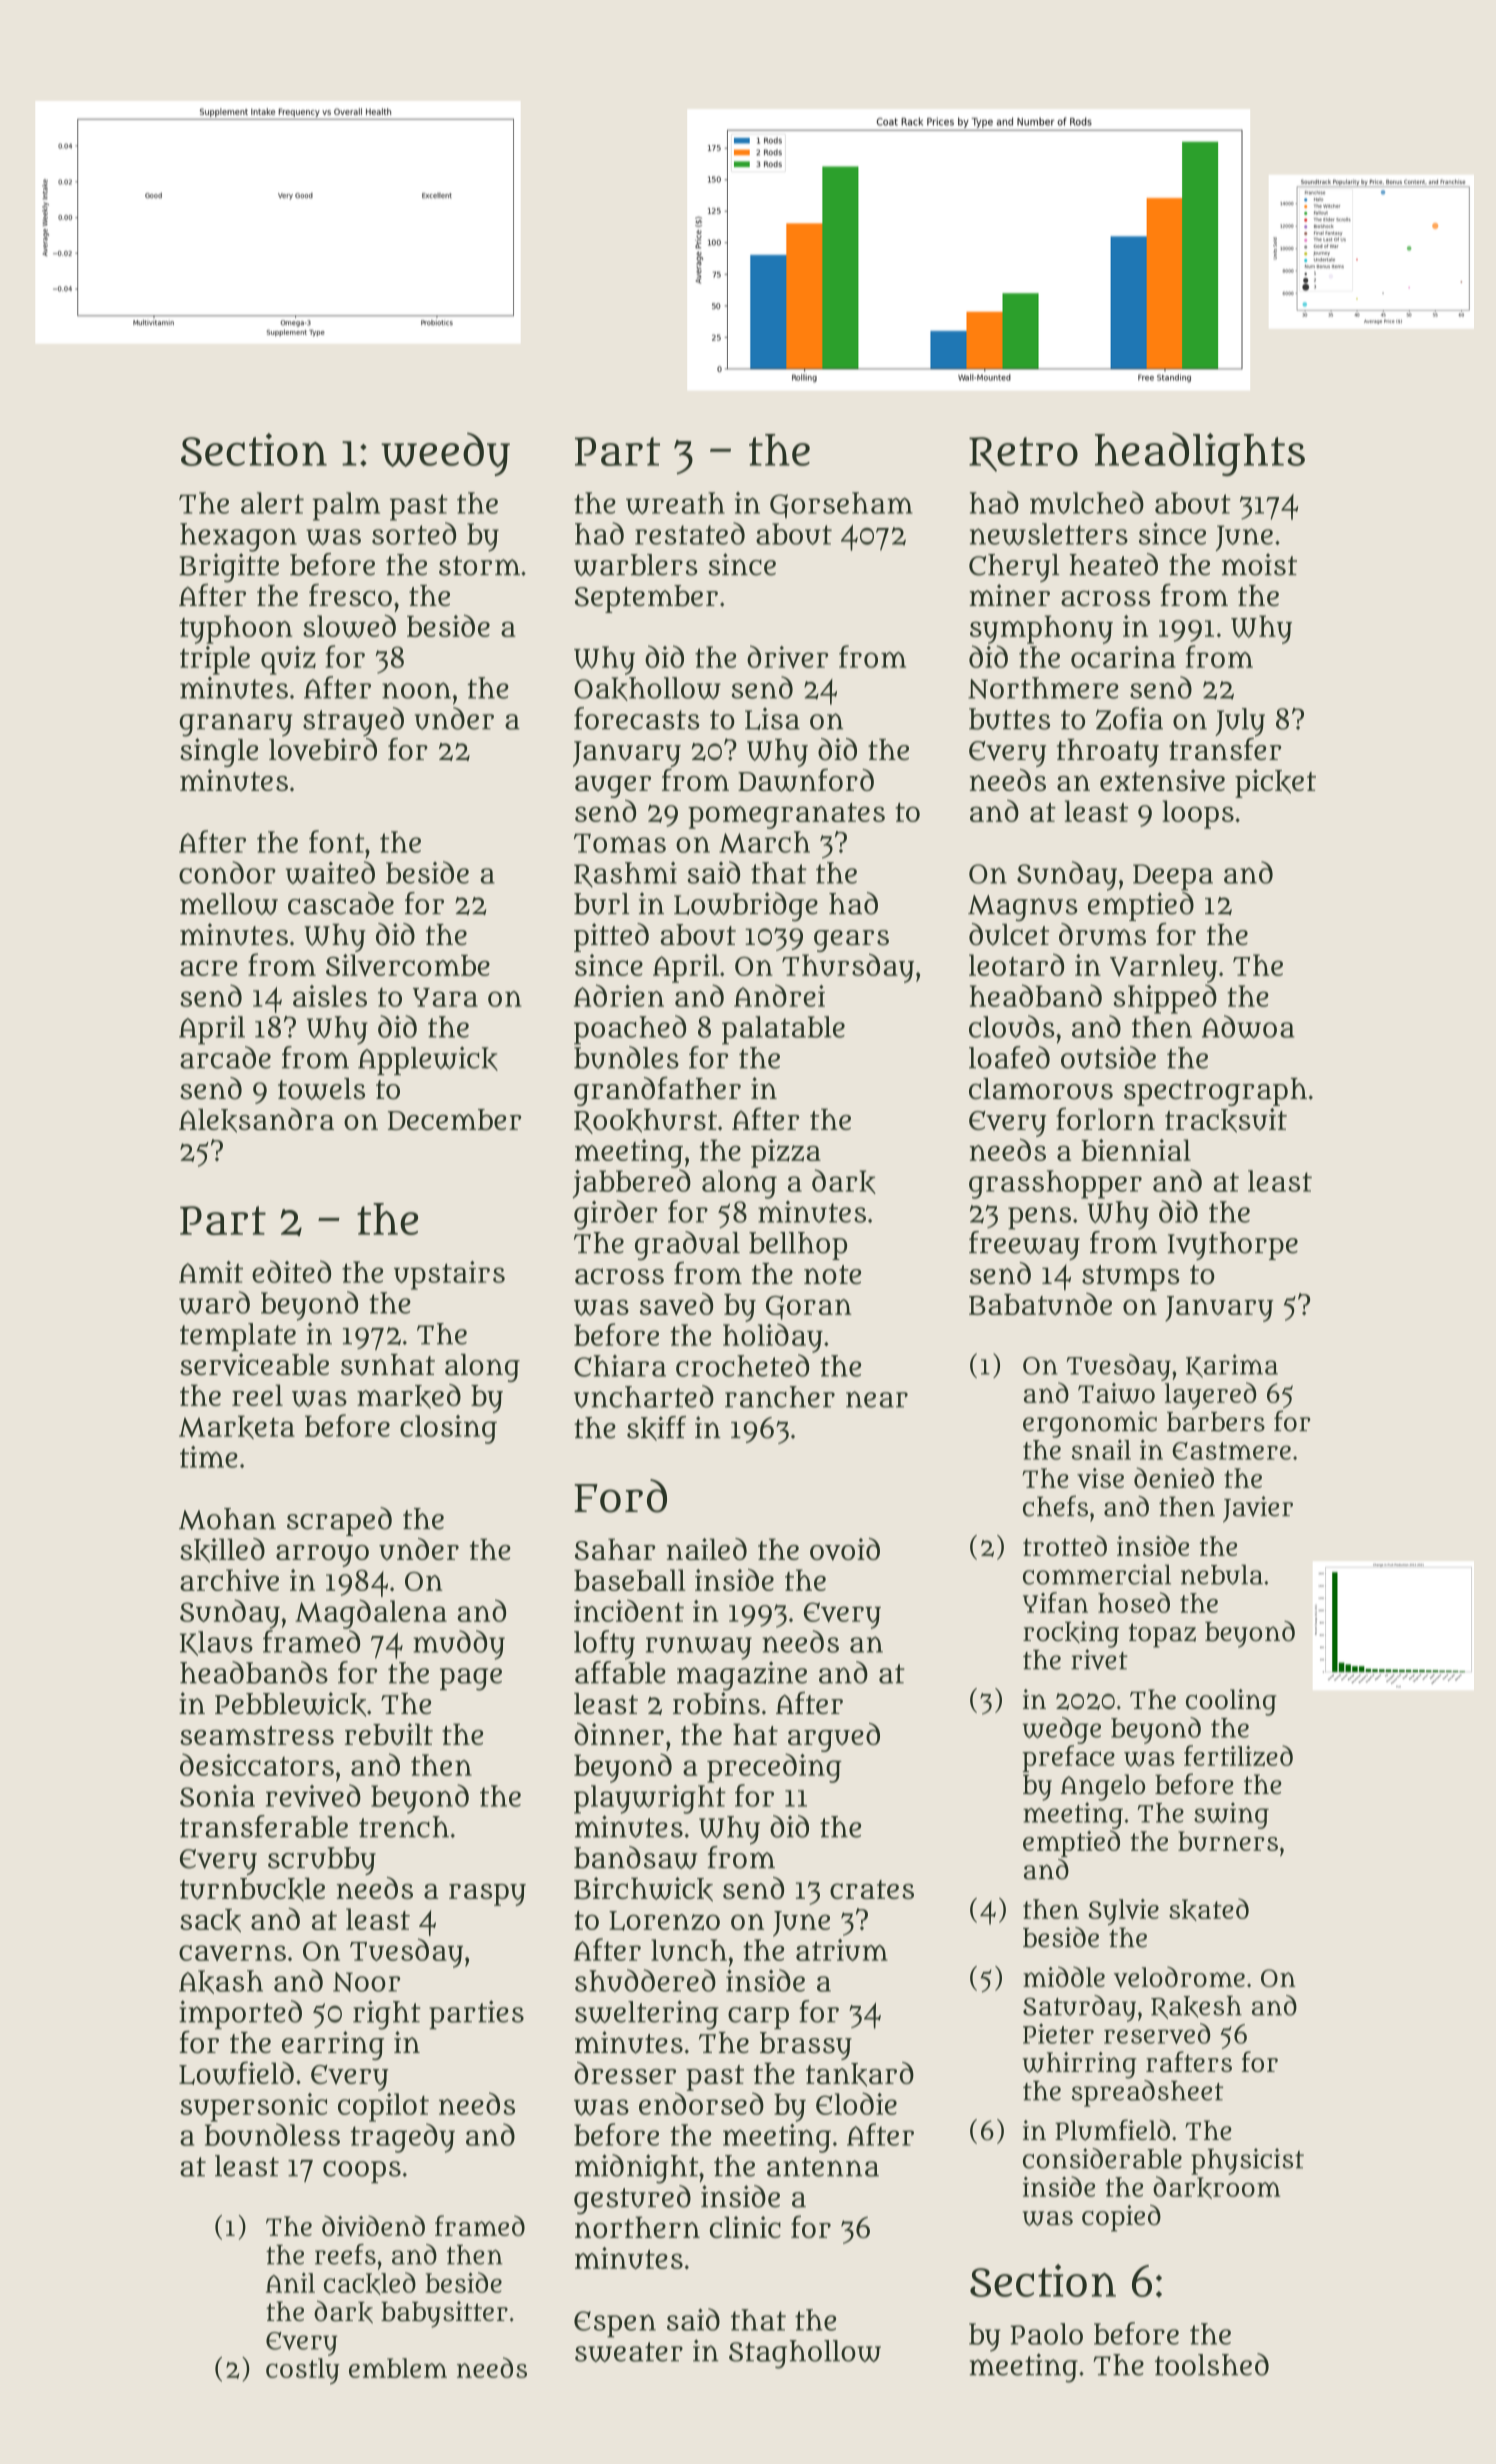  What do you see at coordinates (647, 689) in the page?
I see `Oakhollow` at bounding box center [647, 689].
